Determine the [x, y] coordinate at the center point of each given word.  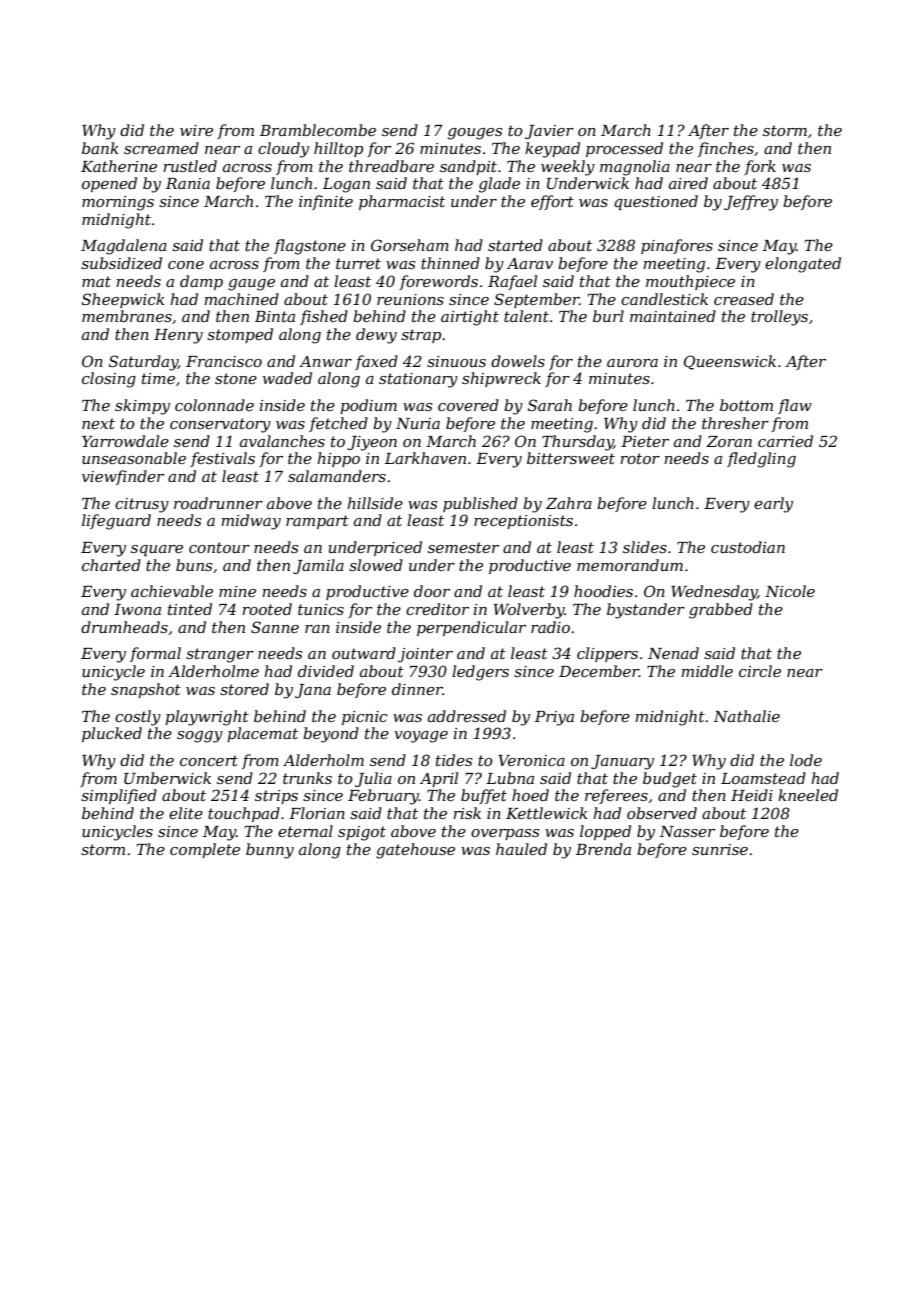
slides [645, 547]
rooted [267, 609]
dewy [376, 336]
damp [201, 282]
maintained [673, 316]
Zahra [569, 503]
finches [726, 149]
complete [205, 850]
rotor [640, 458]
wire [196, 130]
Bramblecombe [318, 130]
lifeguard [116, 522]
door [432, 591]
